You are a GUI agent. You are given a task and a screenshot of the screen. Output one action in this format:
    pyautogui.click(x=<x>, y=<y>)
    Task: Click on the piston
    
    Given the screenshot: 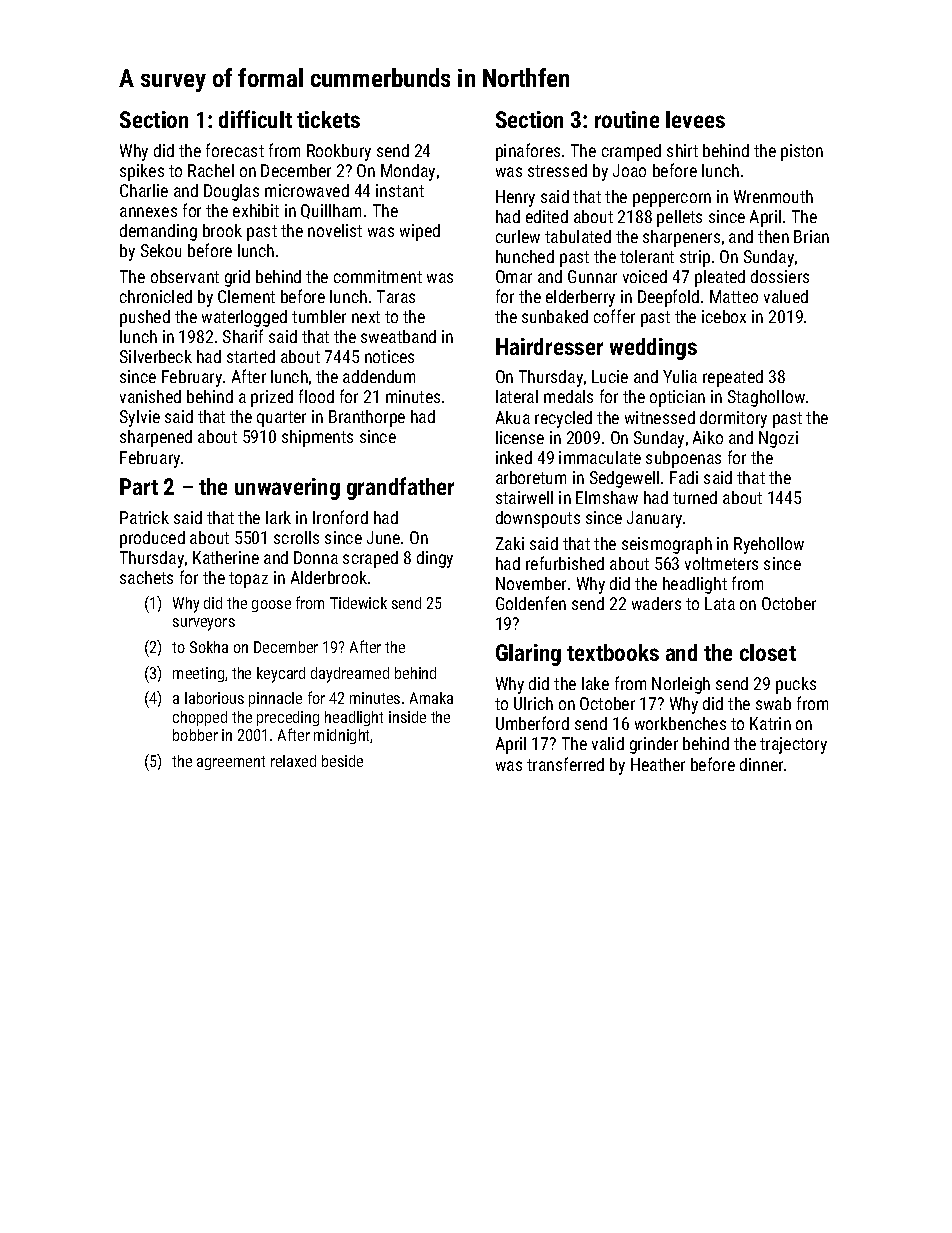 What is the action you would take?
    pyautogui.click(x=802, y=152)
